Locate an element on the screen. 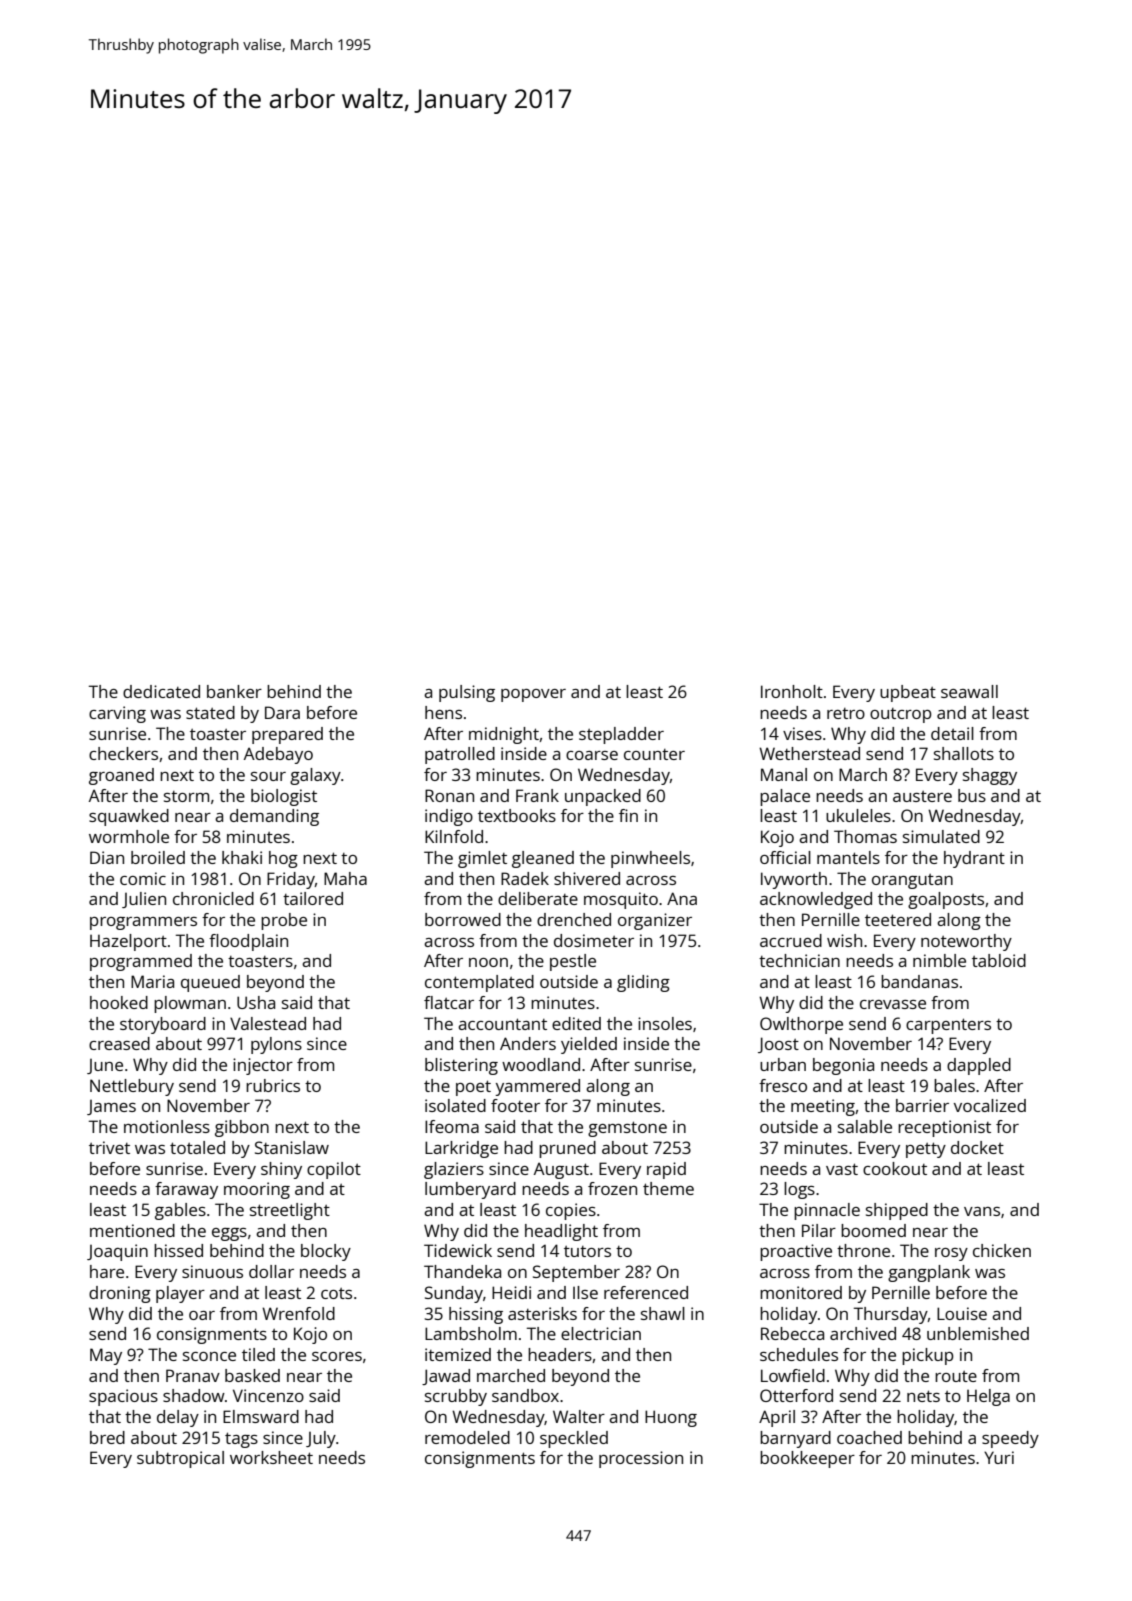 This screenshot has width=1132, height=1601. insoles is located at coordinates (665, 1023).
